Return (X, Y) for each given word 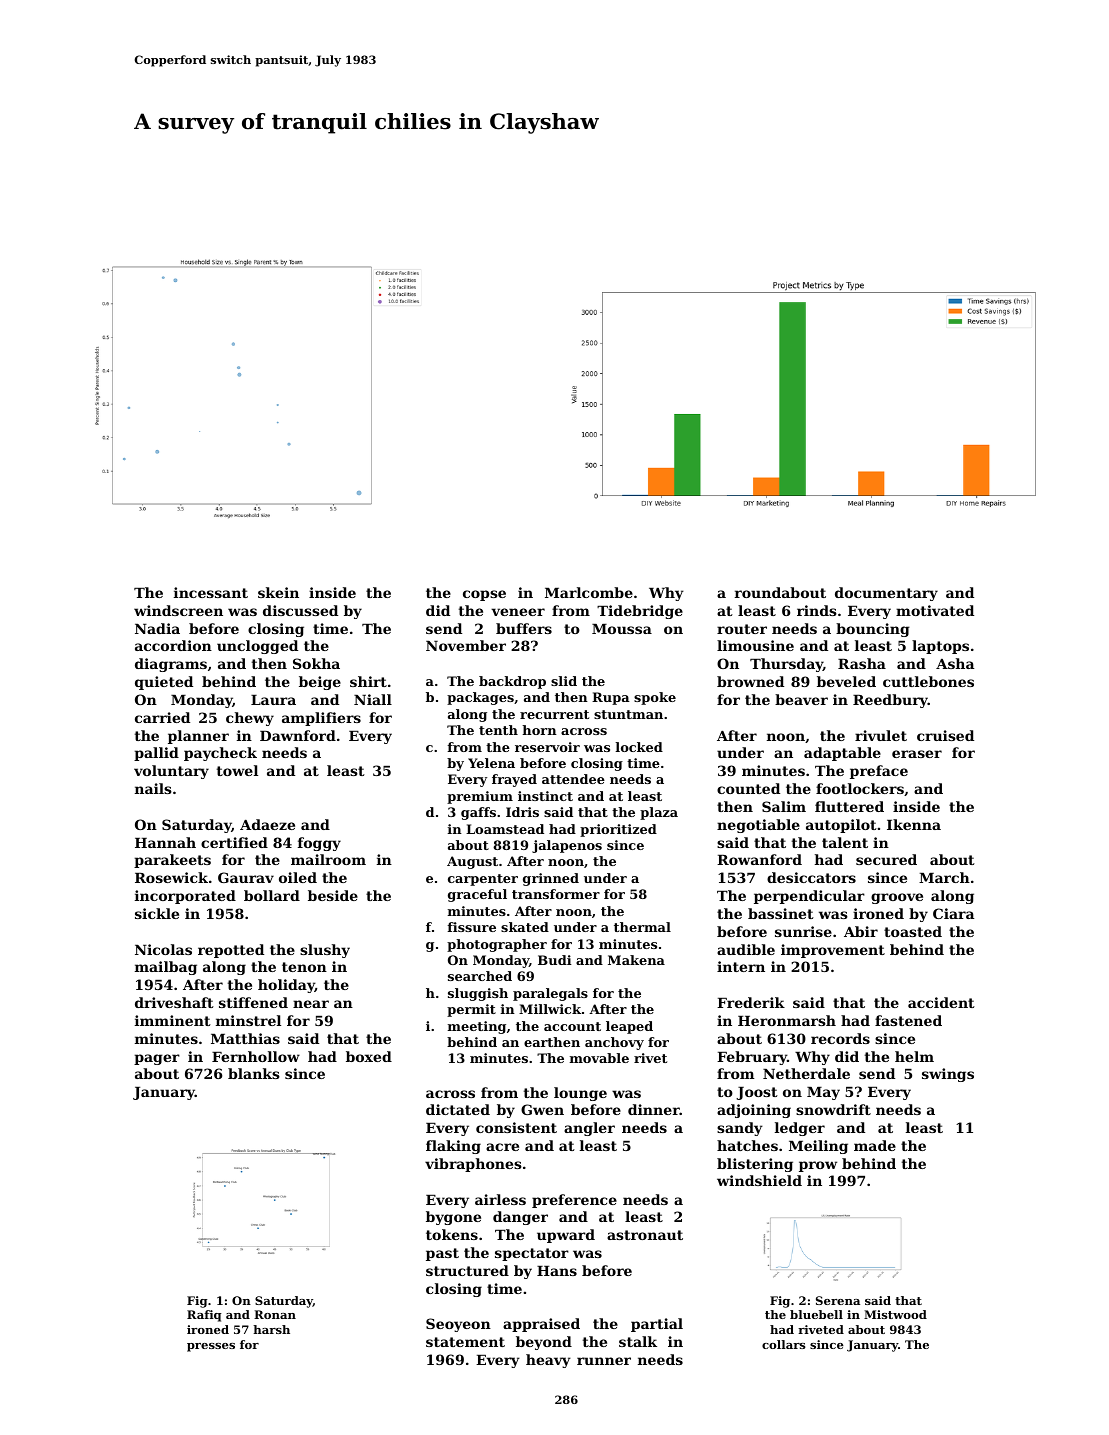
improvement (833, 951)
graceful (477, 895)
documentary (886, 594)
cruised (945, 735)
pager (157, 1059)
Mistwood (895, 1314)
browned (750, 681)
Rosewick (171, 877)
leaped (629, 1027)
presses (211, 1347)
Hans (557, 1271)
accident (941, 1002)
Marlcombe (589, 592)
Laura (273, 700)
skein (278, 592)
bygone (453, 1218)
